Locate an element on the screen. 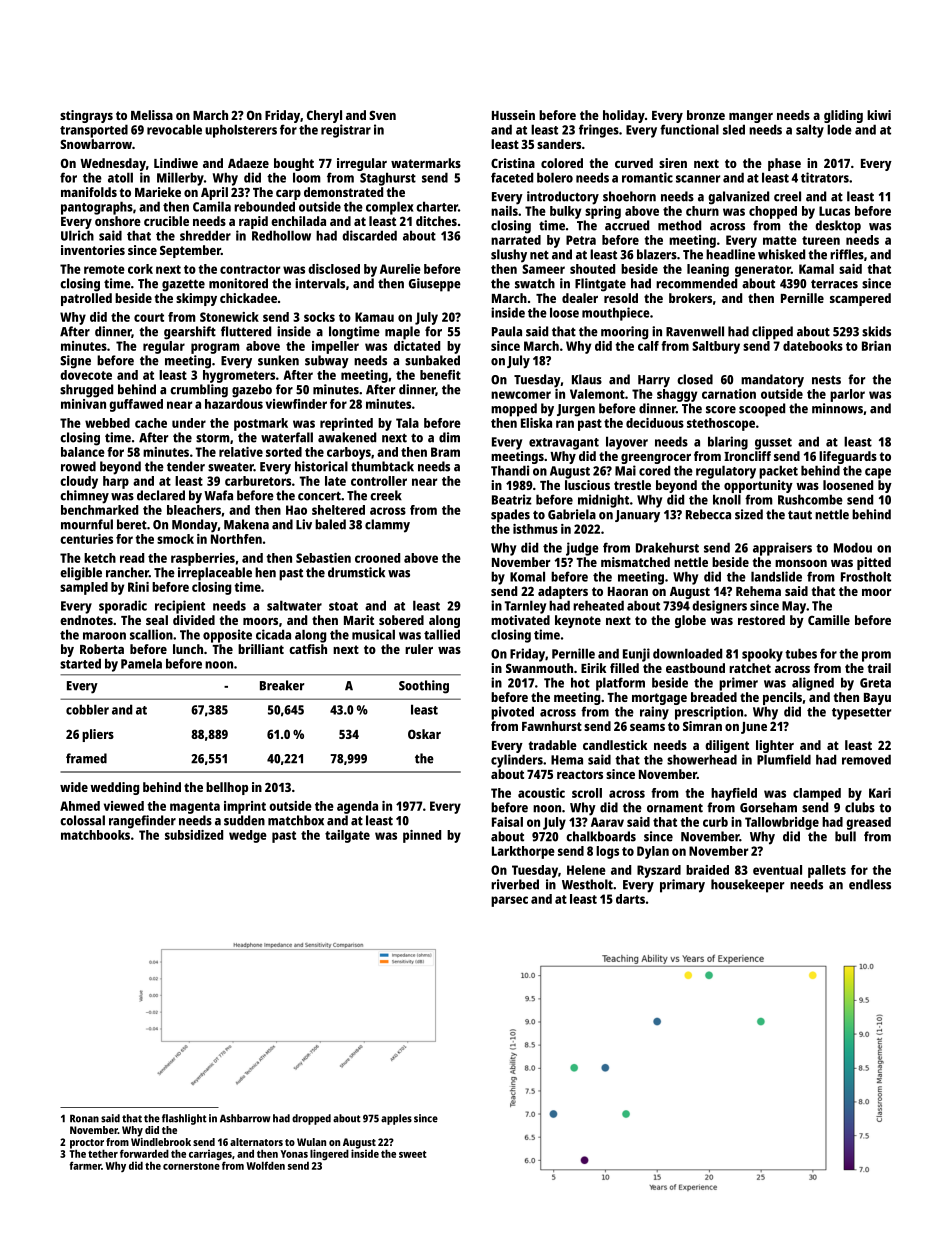  spades is located at coordinates (510, 516).
